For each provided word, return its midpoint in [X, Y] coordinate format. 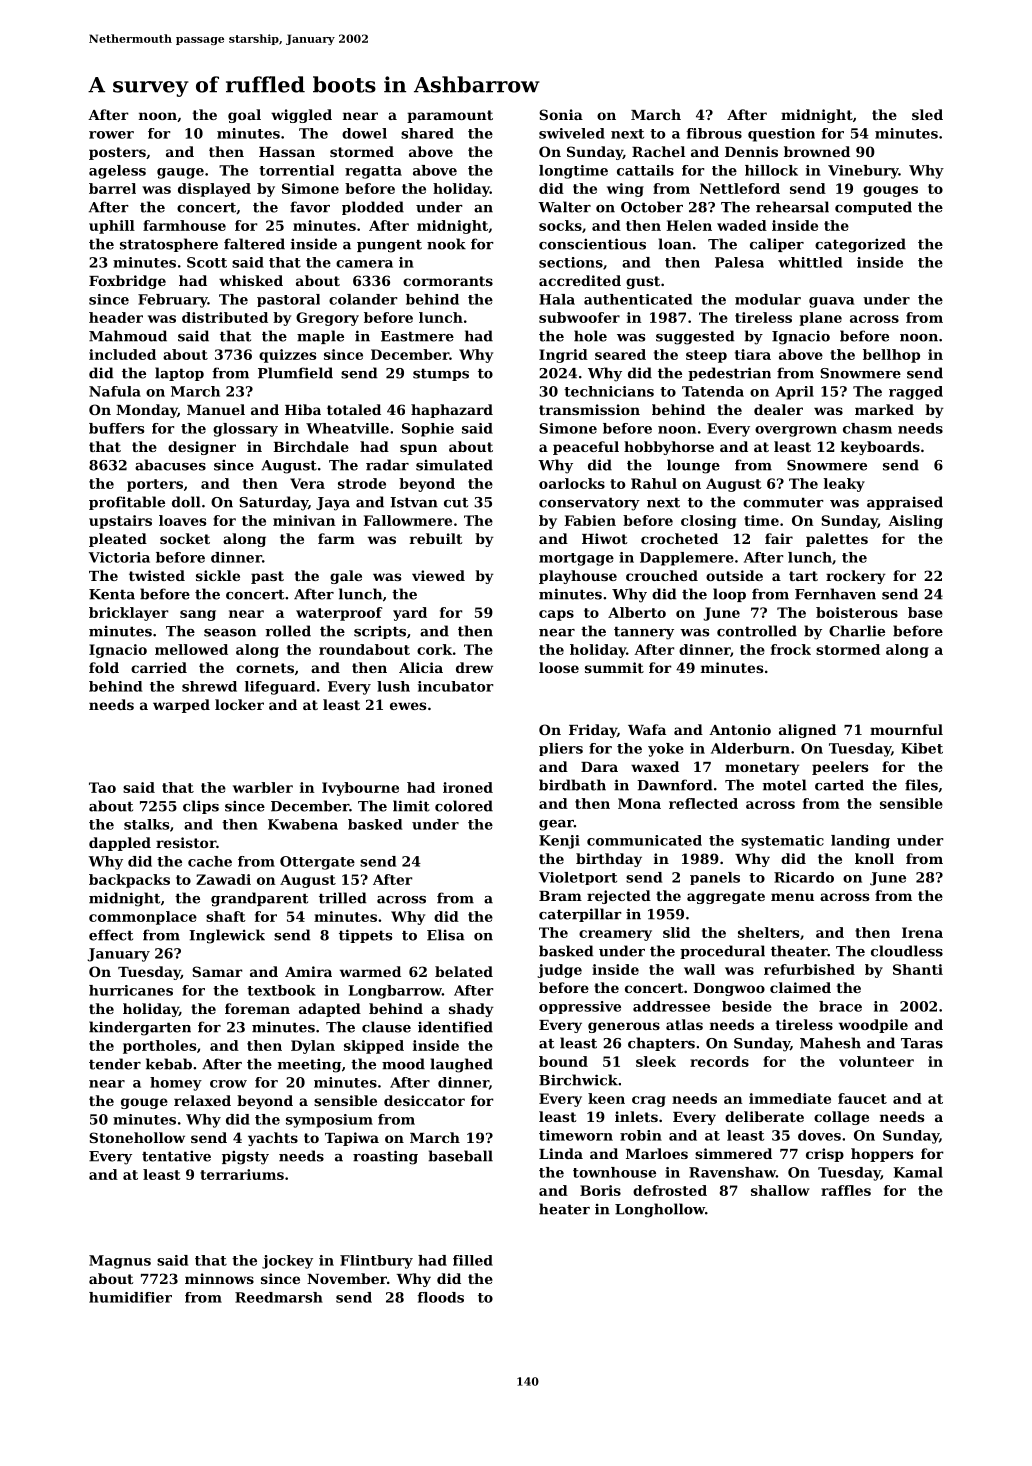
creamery [615, 935]
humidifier [130, 1297]
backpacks [129, 881]
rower [111, 135]
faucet [862, 1098]
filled [473, 1260]
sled [927, 114]
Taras [922, 1043]
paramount [450, 116]
